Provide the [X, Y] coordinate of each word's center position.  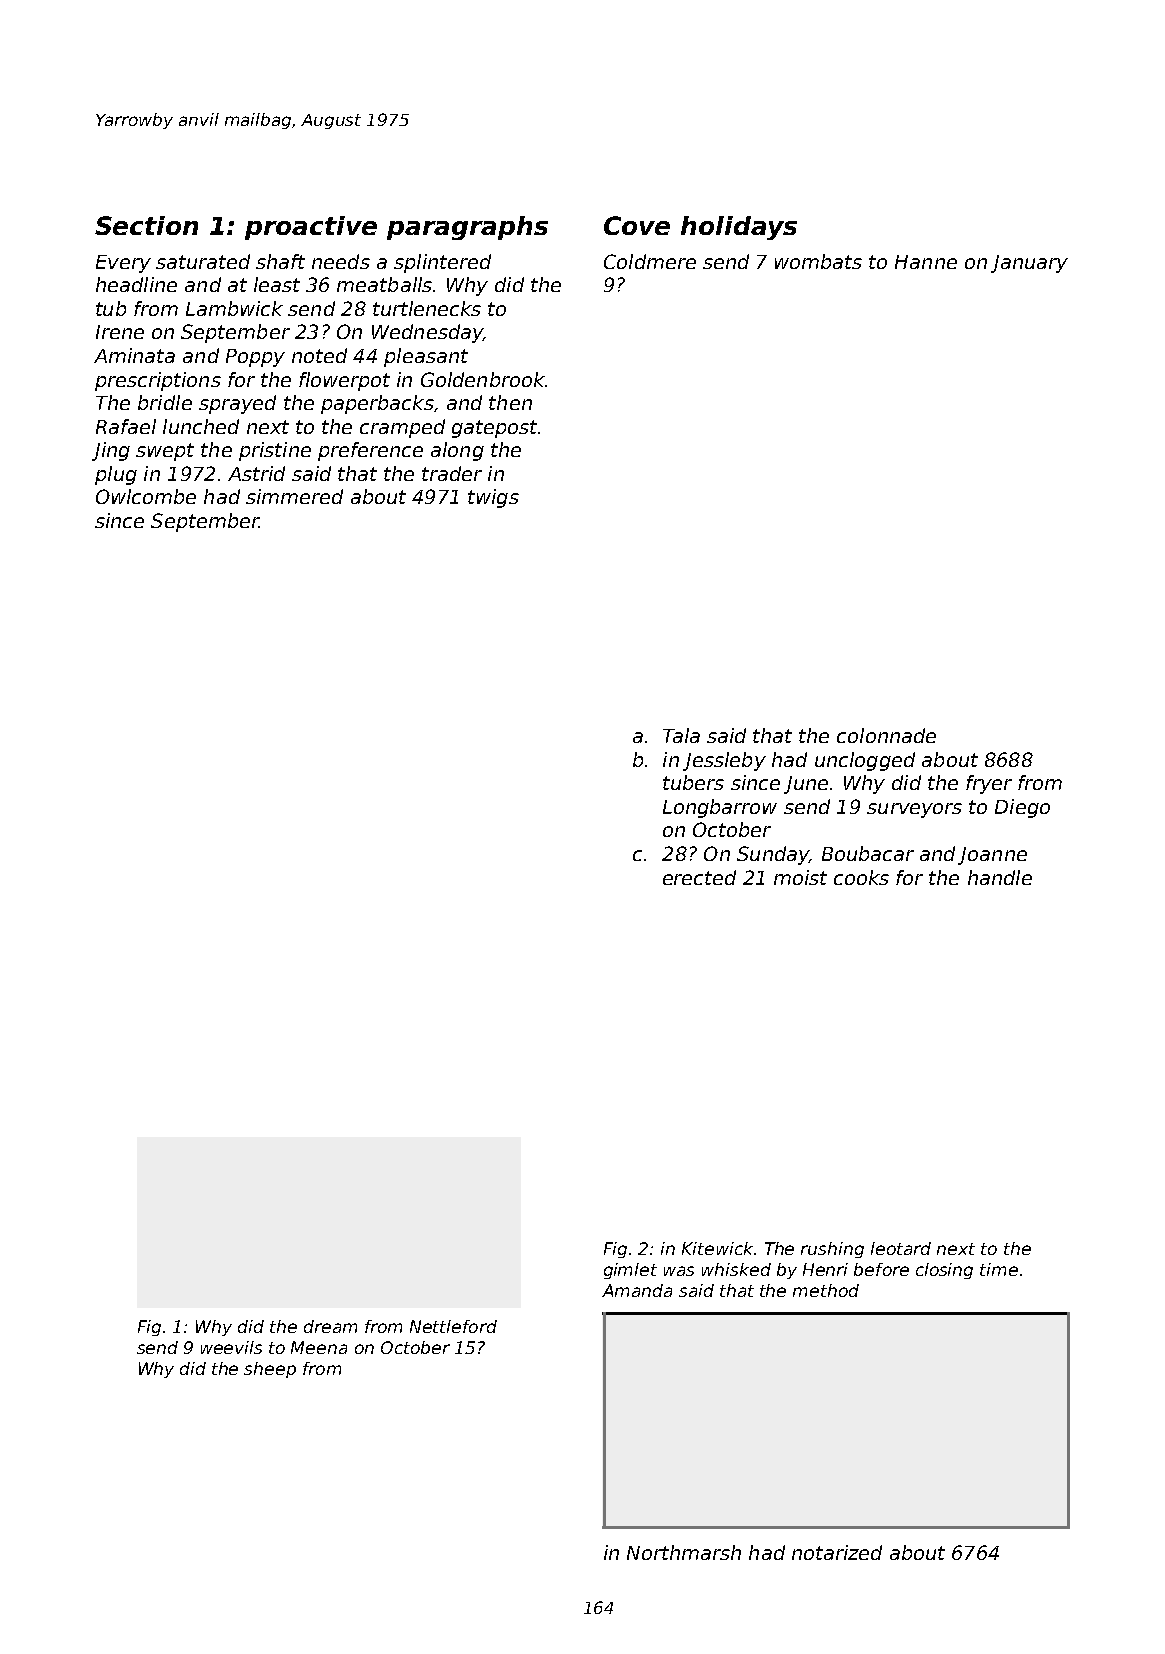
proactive [311, 228]
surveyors [914, 810]
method [826, 1290]
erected [699, 877]
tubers [693, 782]
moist [800, 877]
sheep [270, 1370]
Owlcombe [146, 496]
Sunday [773, 855]
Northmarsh [684, 1552]
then [510, 402]
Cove [637, 225]
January [1029, 264]
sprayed [237, 404]
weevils [231, 1347]
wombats [818, 261]
